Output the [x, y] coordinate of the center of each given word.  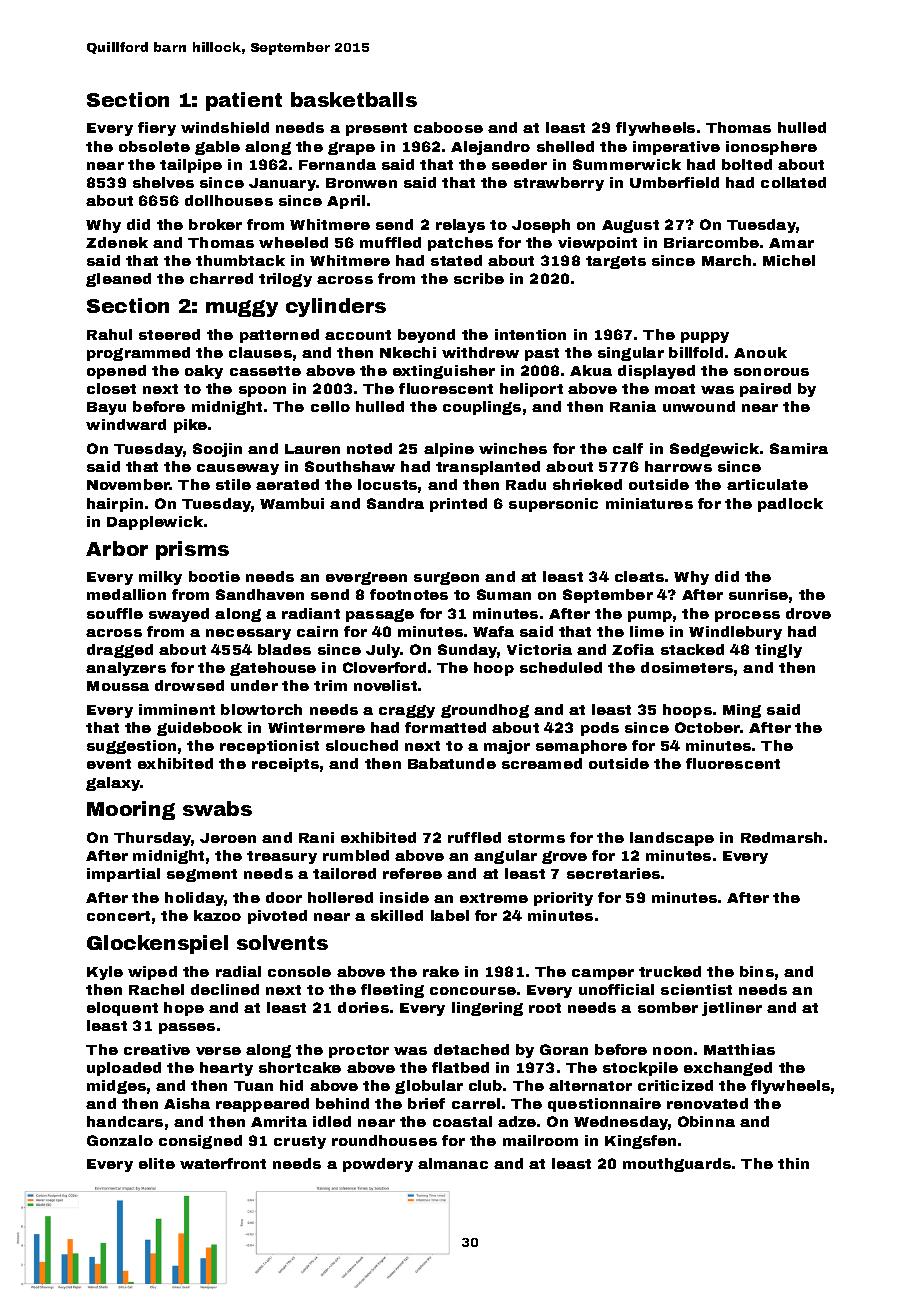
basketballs [354, 99]
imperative [676, 148]
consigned [200, 1142]
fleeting [392, 991]
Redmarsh [781, 837]
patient [244, 101]
